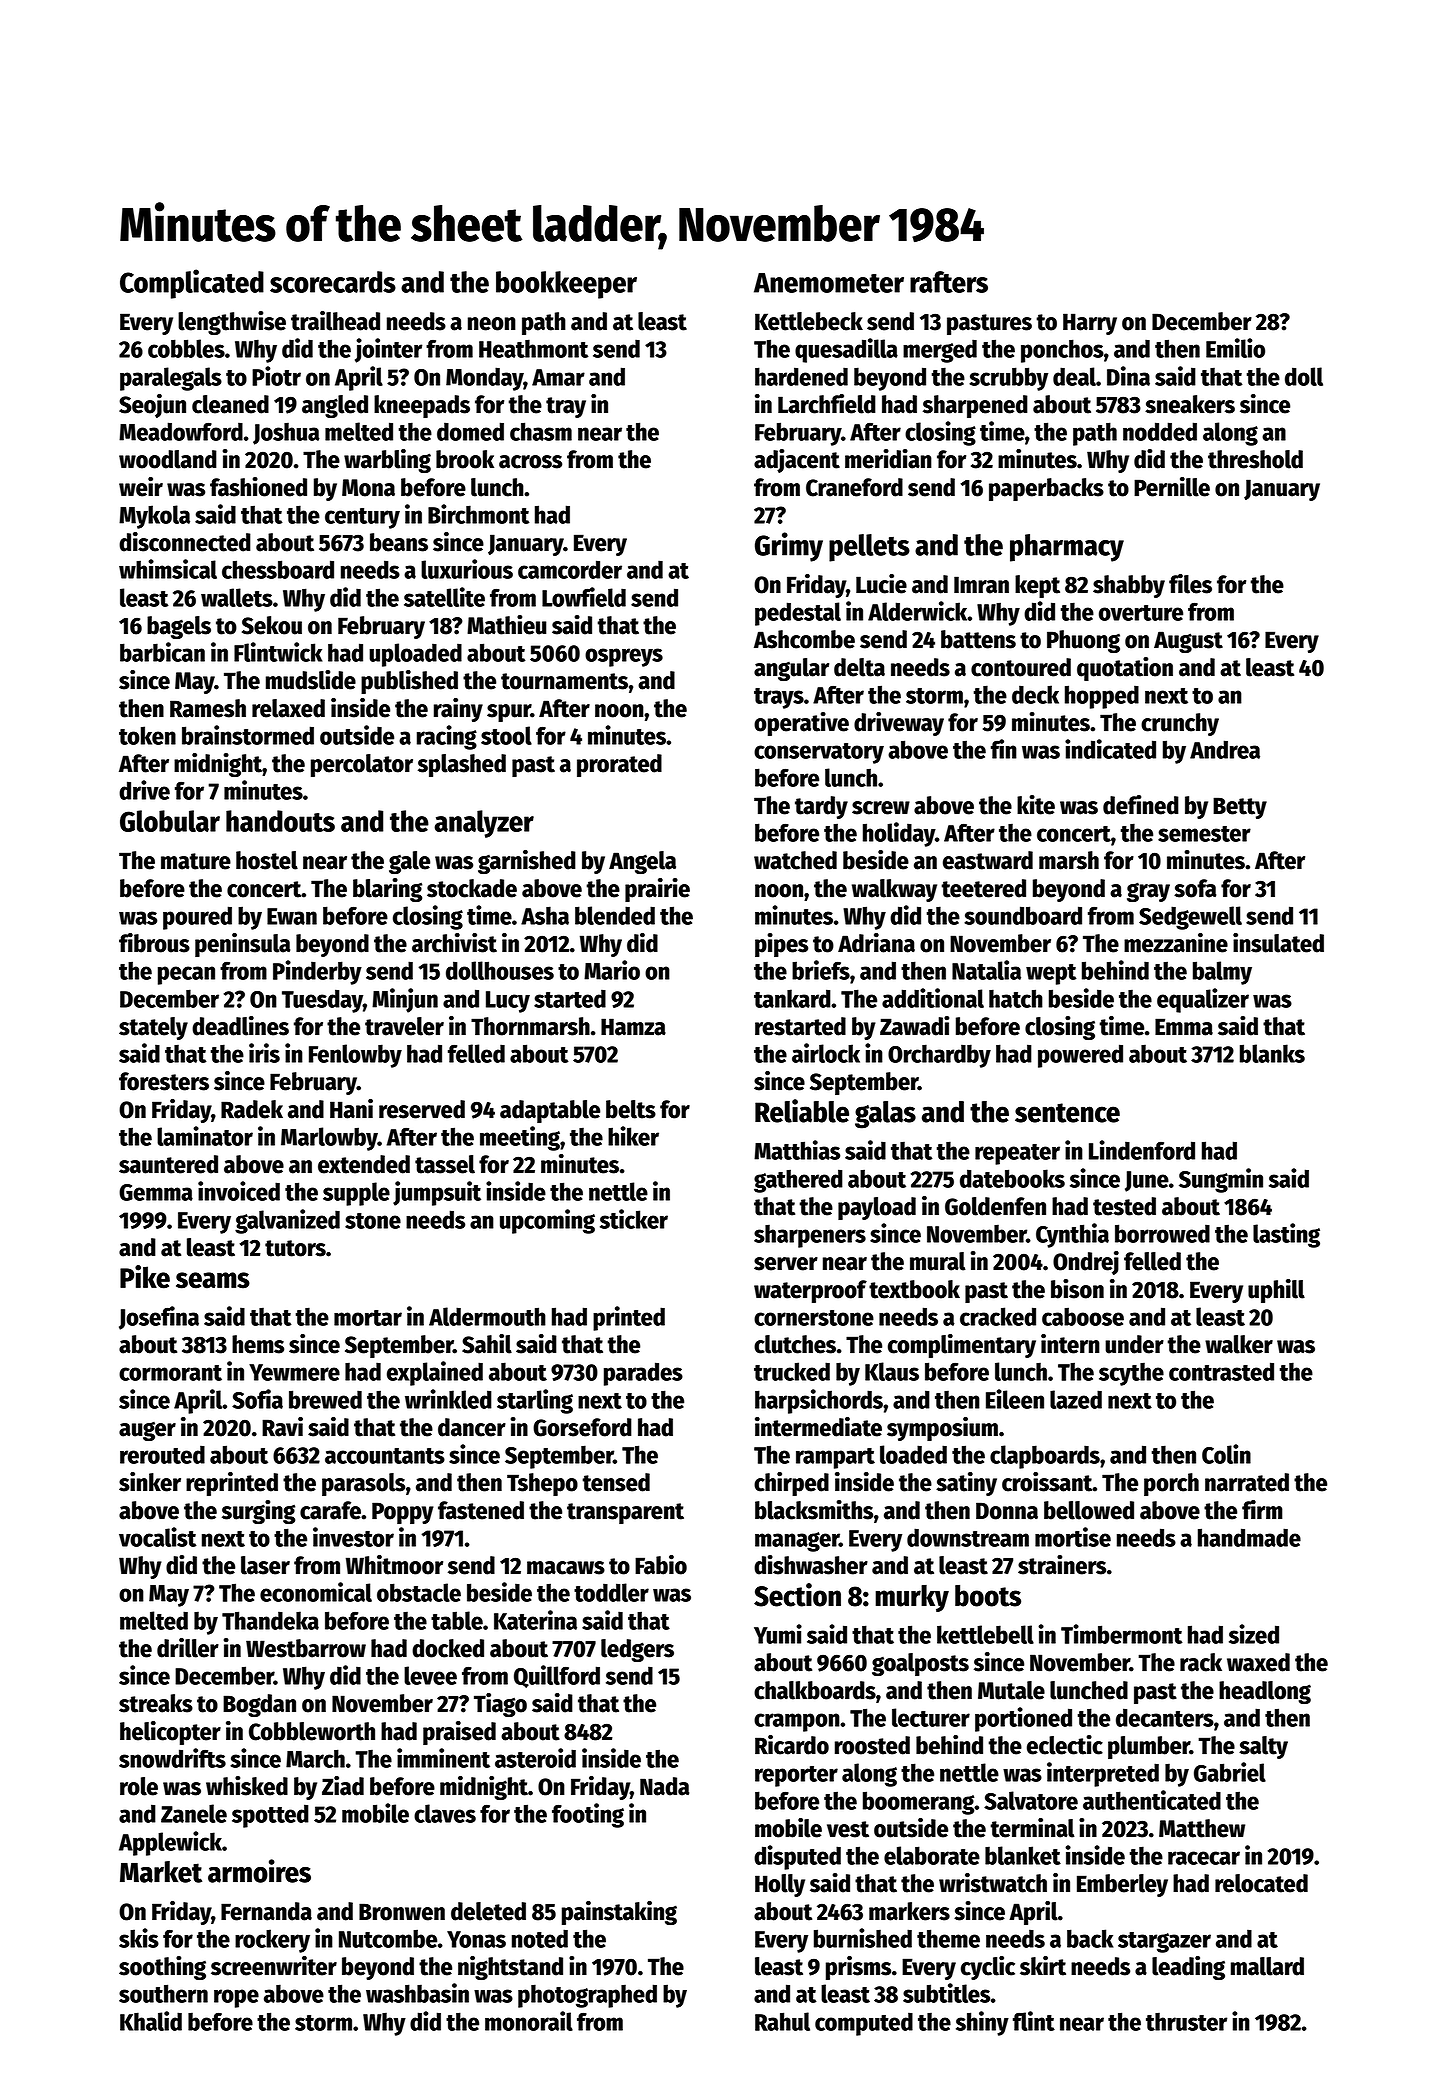  Describe the element at coordinates (1172, 487) in the document. I see `Pernille` at that location.
